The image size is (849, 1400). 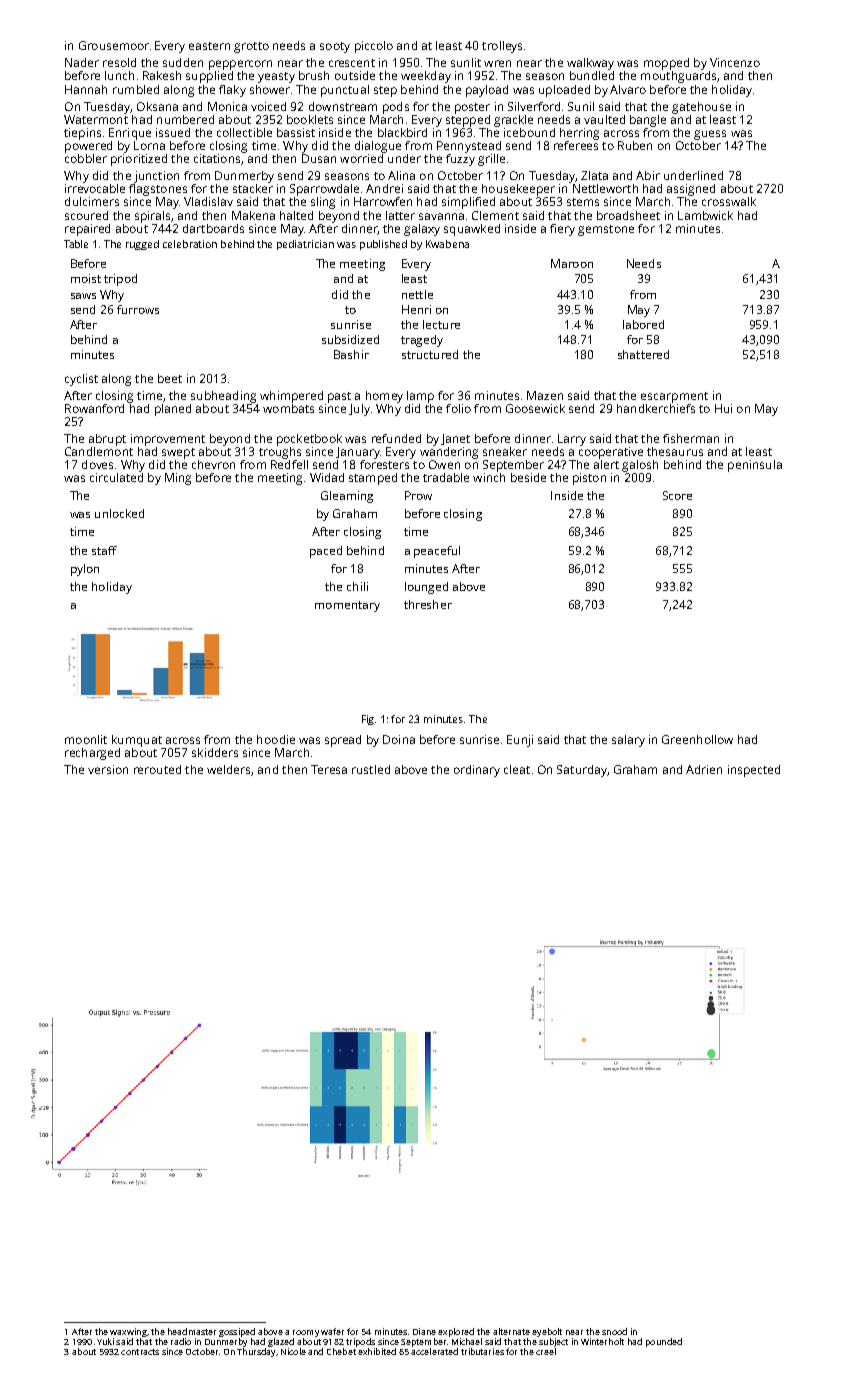 I want to click on Diane, so click(x=424, y=1331).
